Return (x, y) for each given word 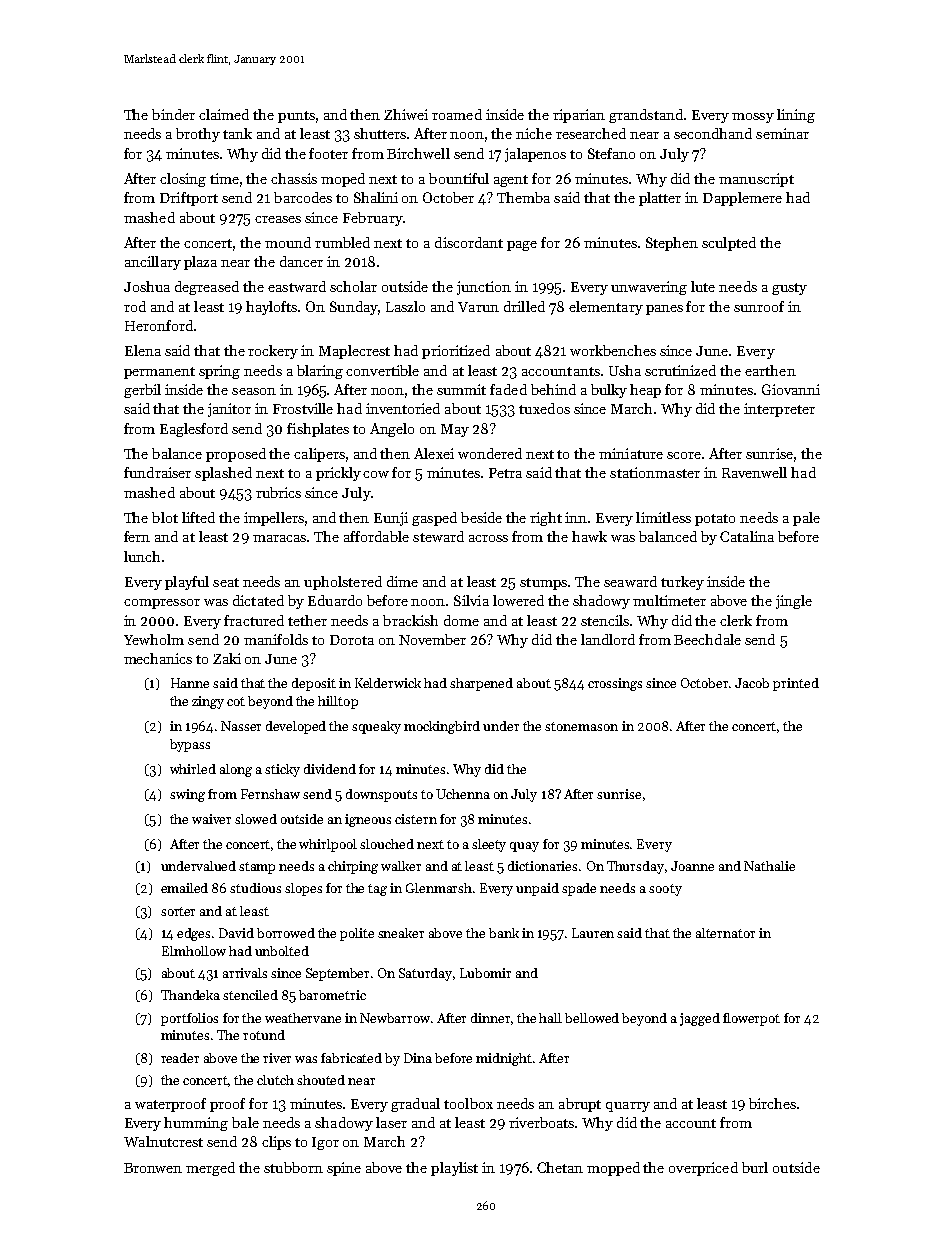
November (432, 639)
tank (237, 133)
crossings (615, 684)
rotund (264, 1035)
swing (187, 795)
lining (796, 116)
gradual (415, 1105)
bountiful (459, 178)
